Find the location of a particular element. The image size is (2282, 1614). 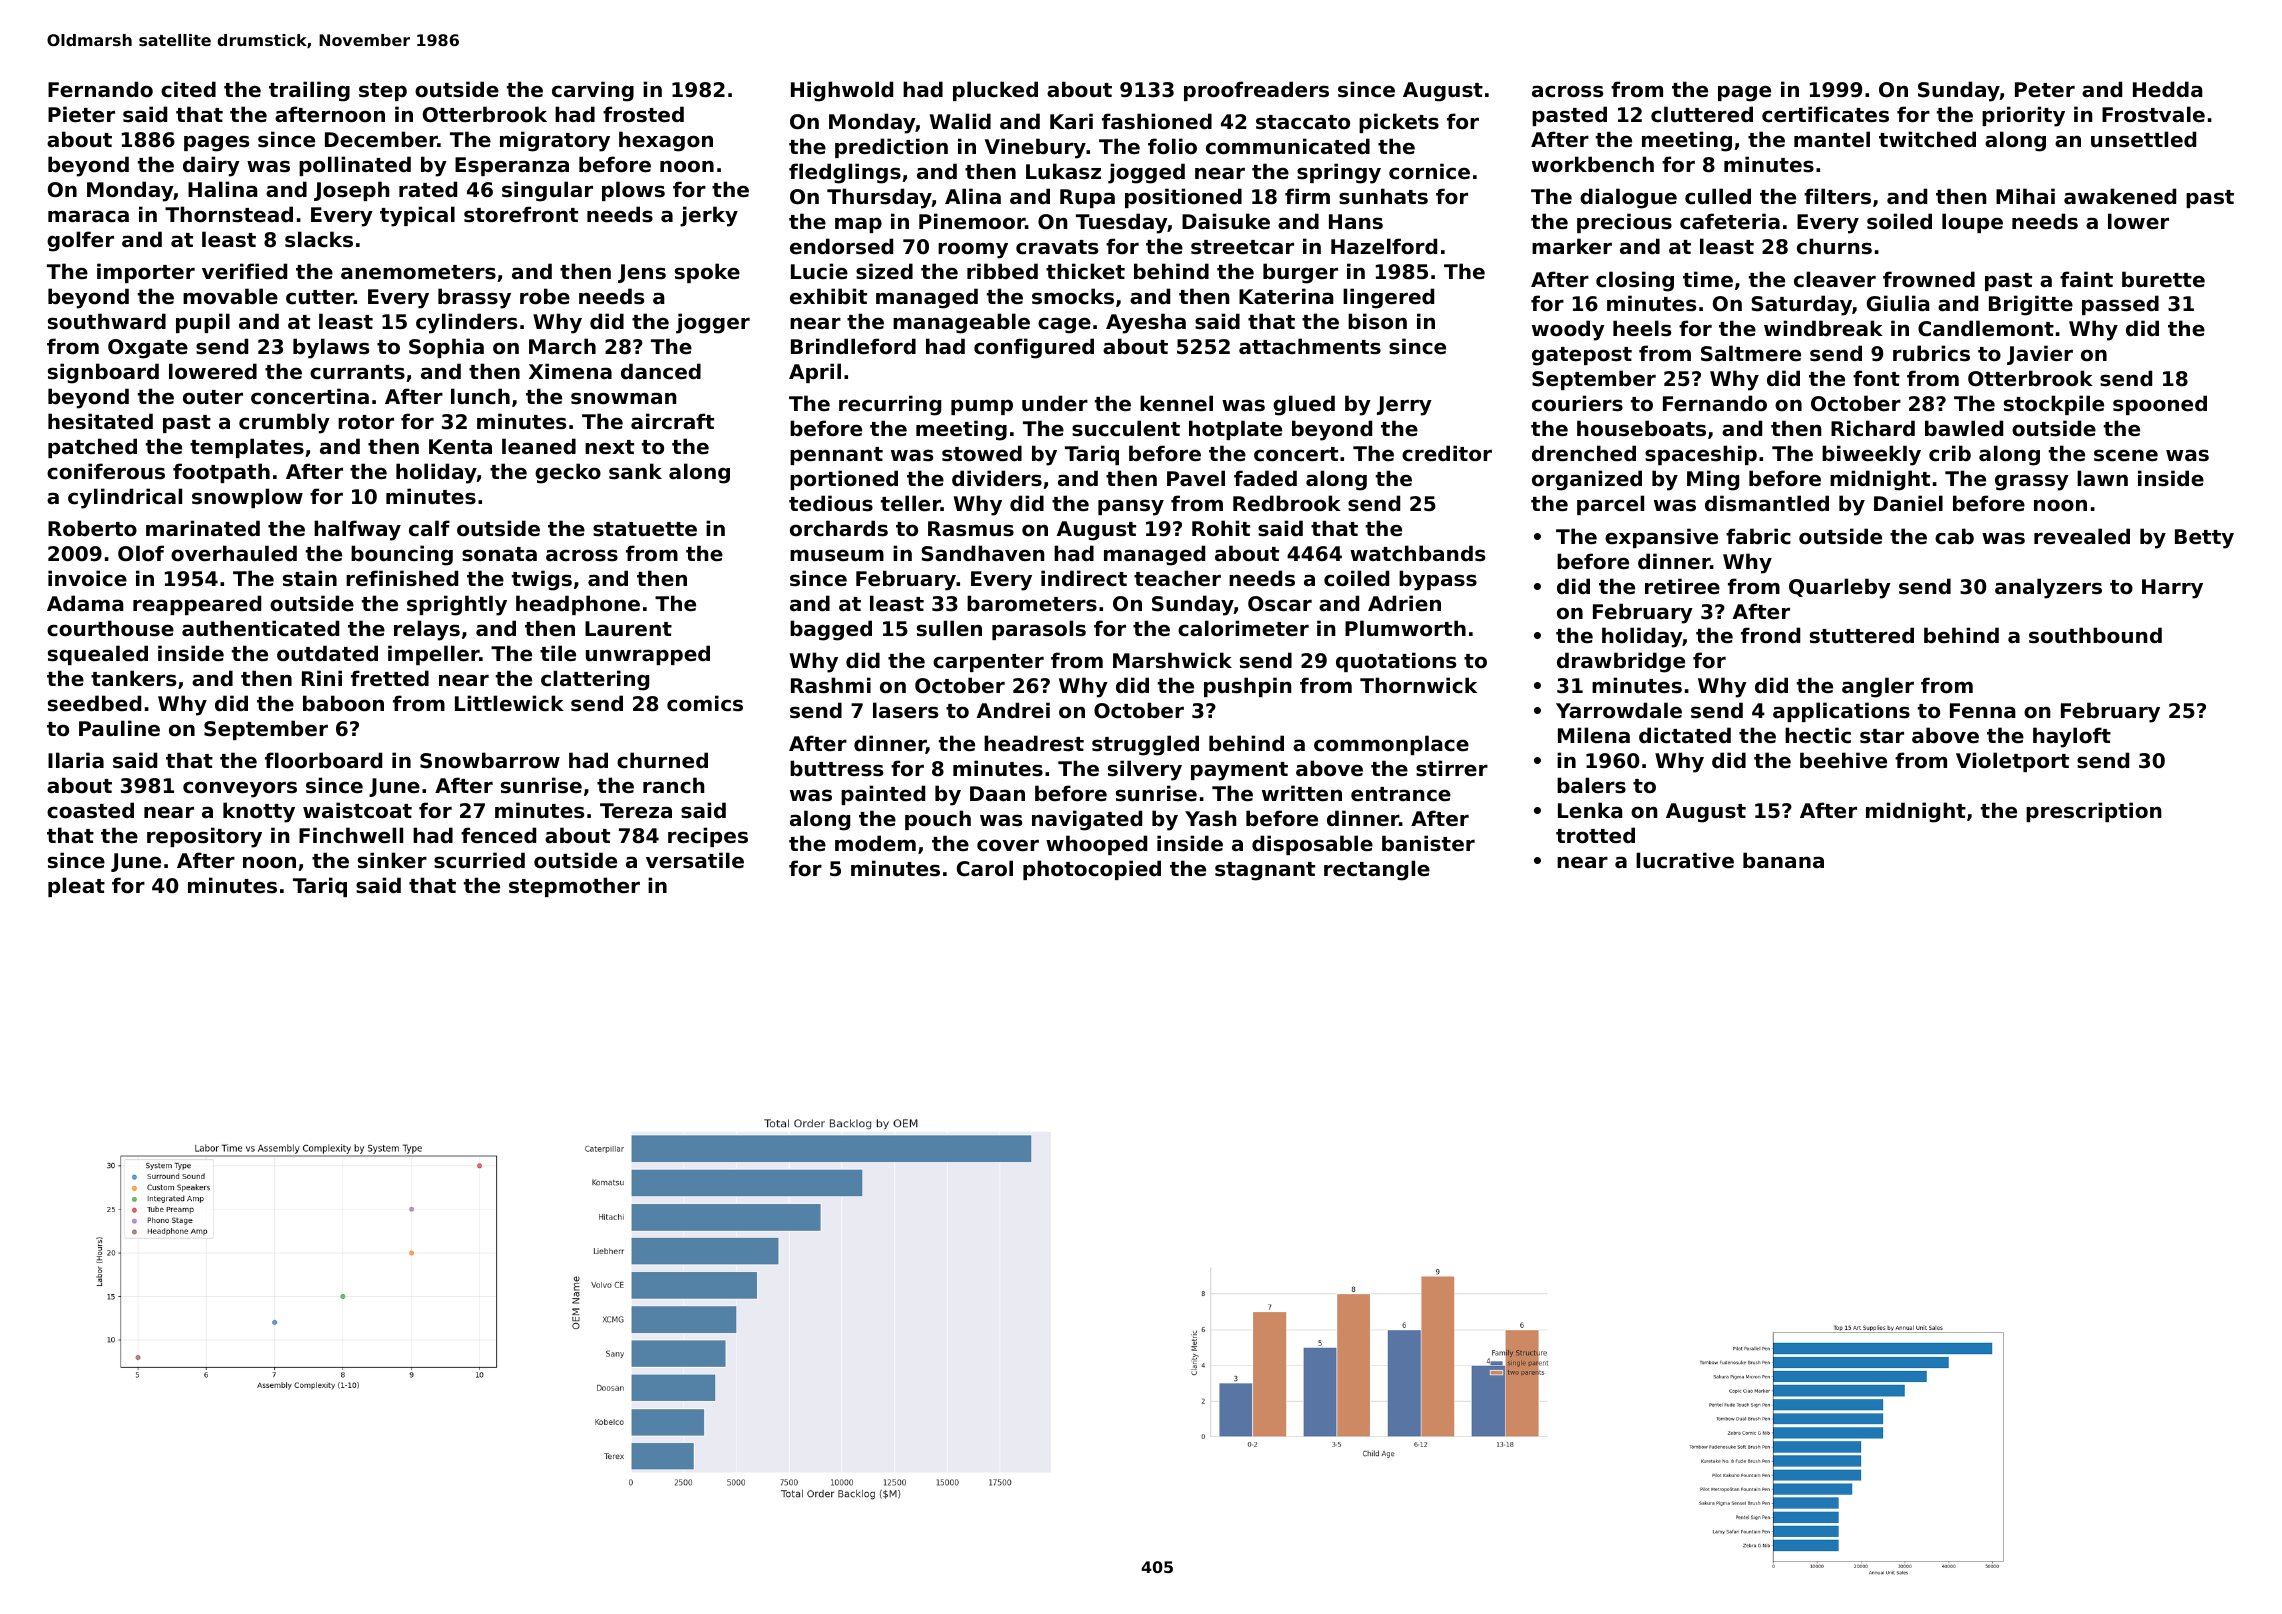

cited is located at coordinates (188, 89).
